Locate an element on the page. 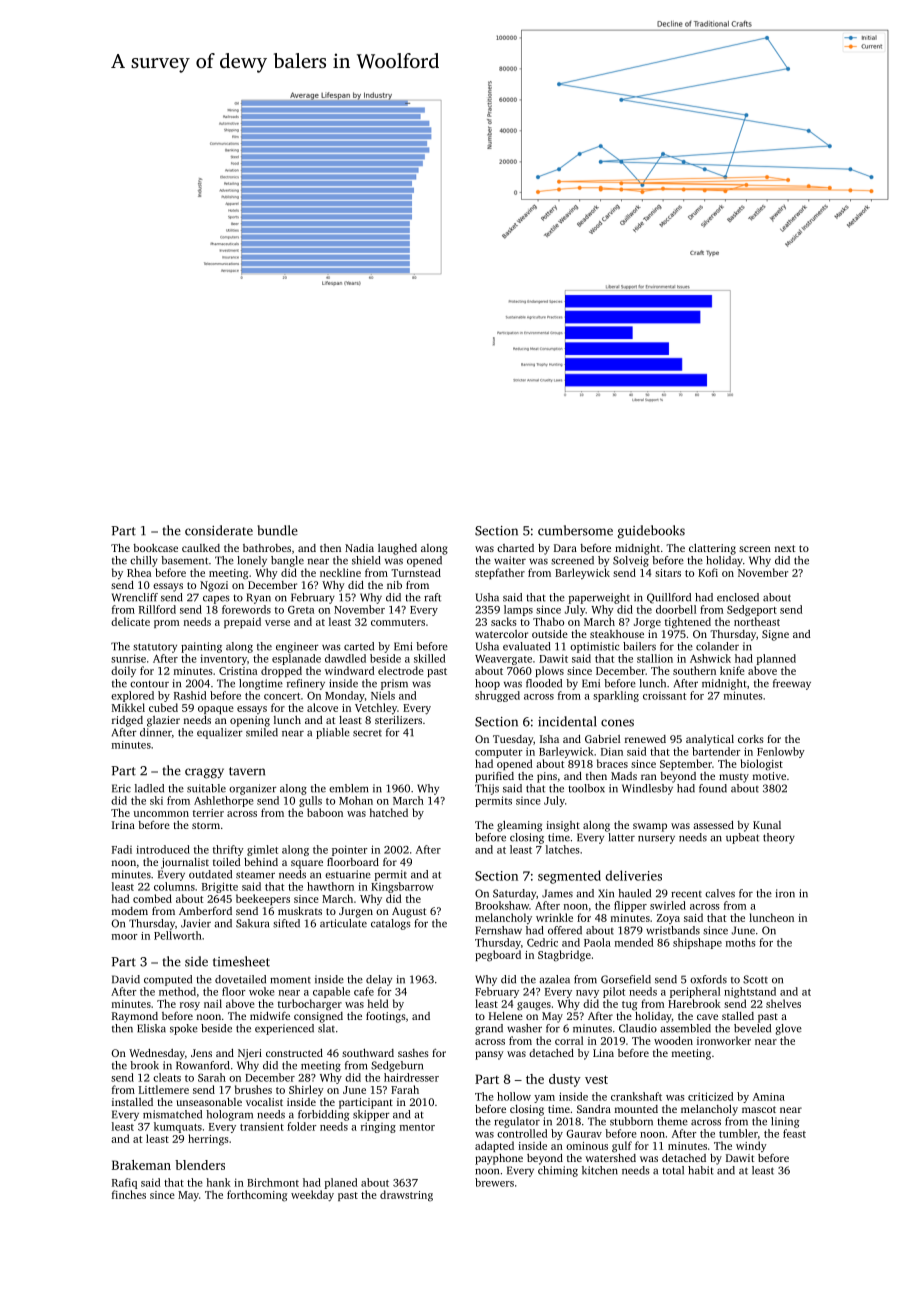 This page has width=924, height=1308. Dara is located at coordinates (565, 548).
